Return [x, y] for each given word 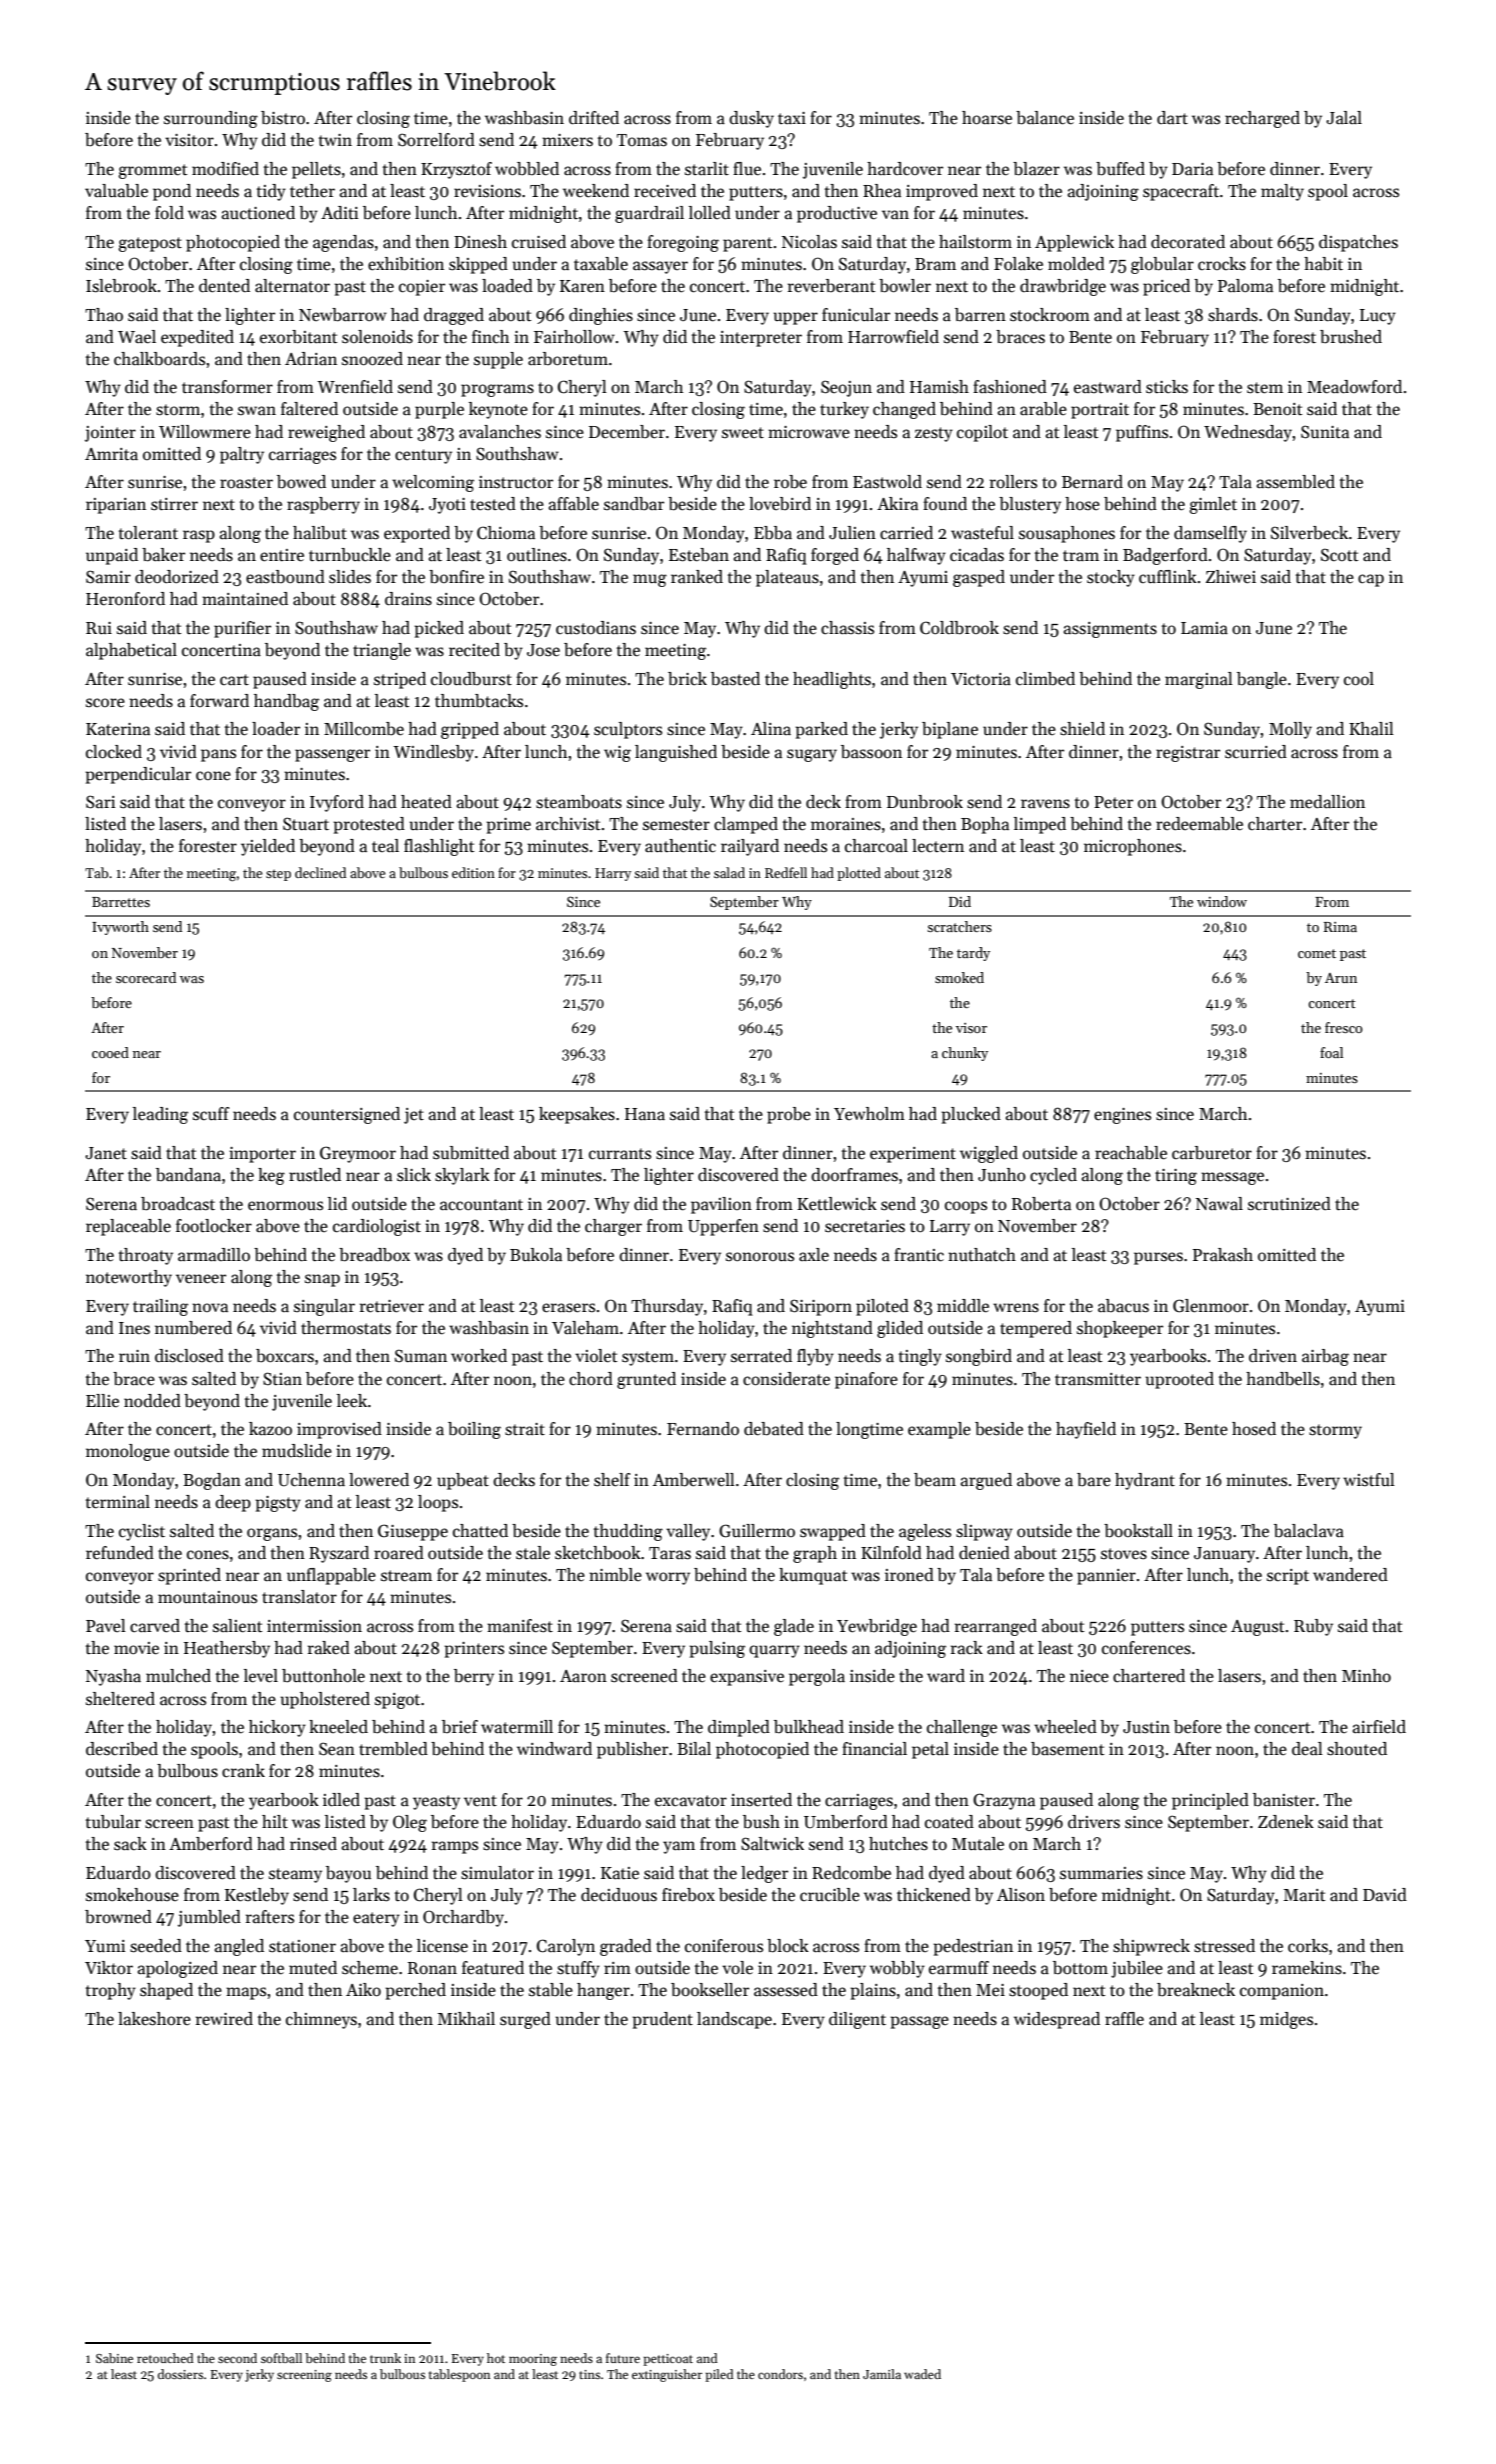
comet [1317, 953]
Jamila [882, 2374]
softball [281, 2358]
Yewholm [869, 1113]
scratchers [960, 926]
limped [1040, 825]
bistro [283, 118]
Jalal [1344, 118]
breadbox [374, 1255]
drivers [1094, 1822]
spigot [397, 1701]
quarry [774, 1651]
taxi [792, 118]
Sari [100, 802]
